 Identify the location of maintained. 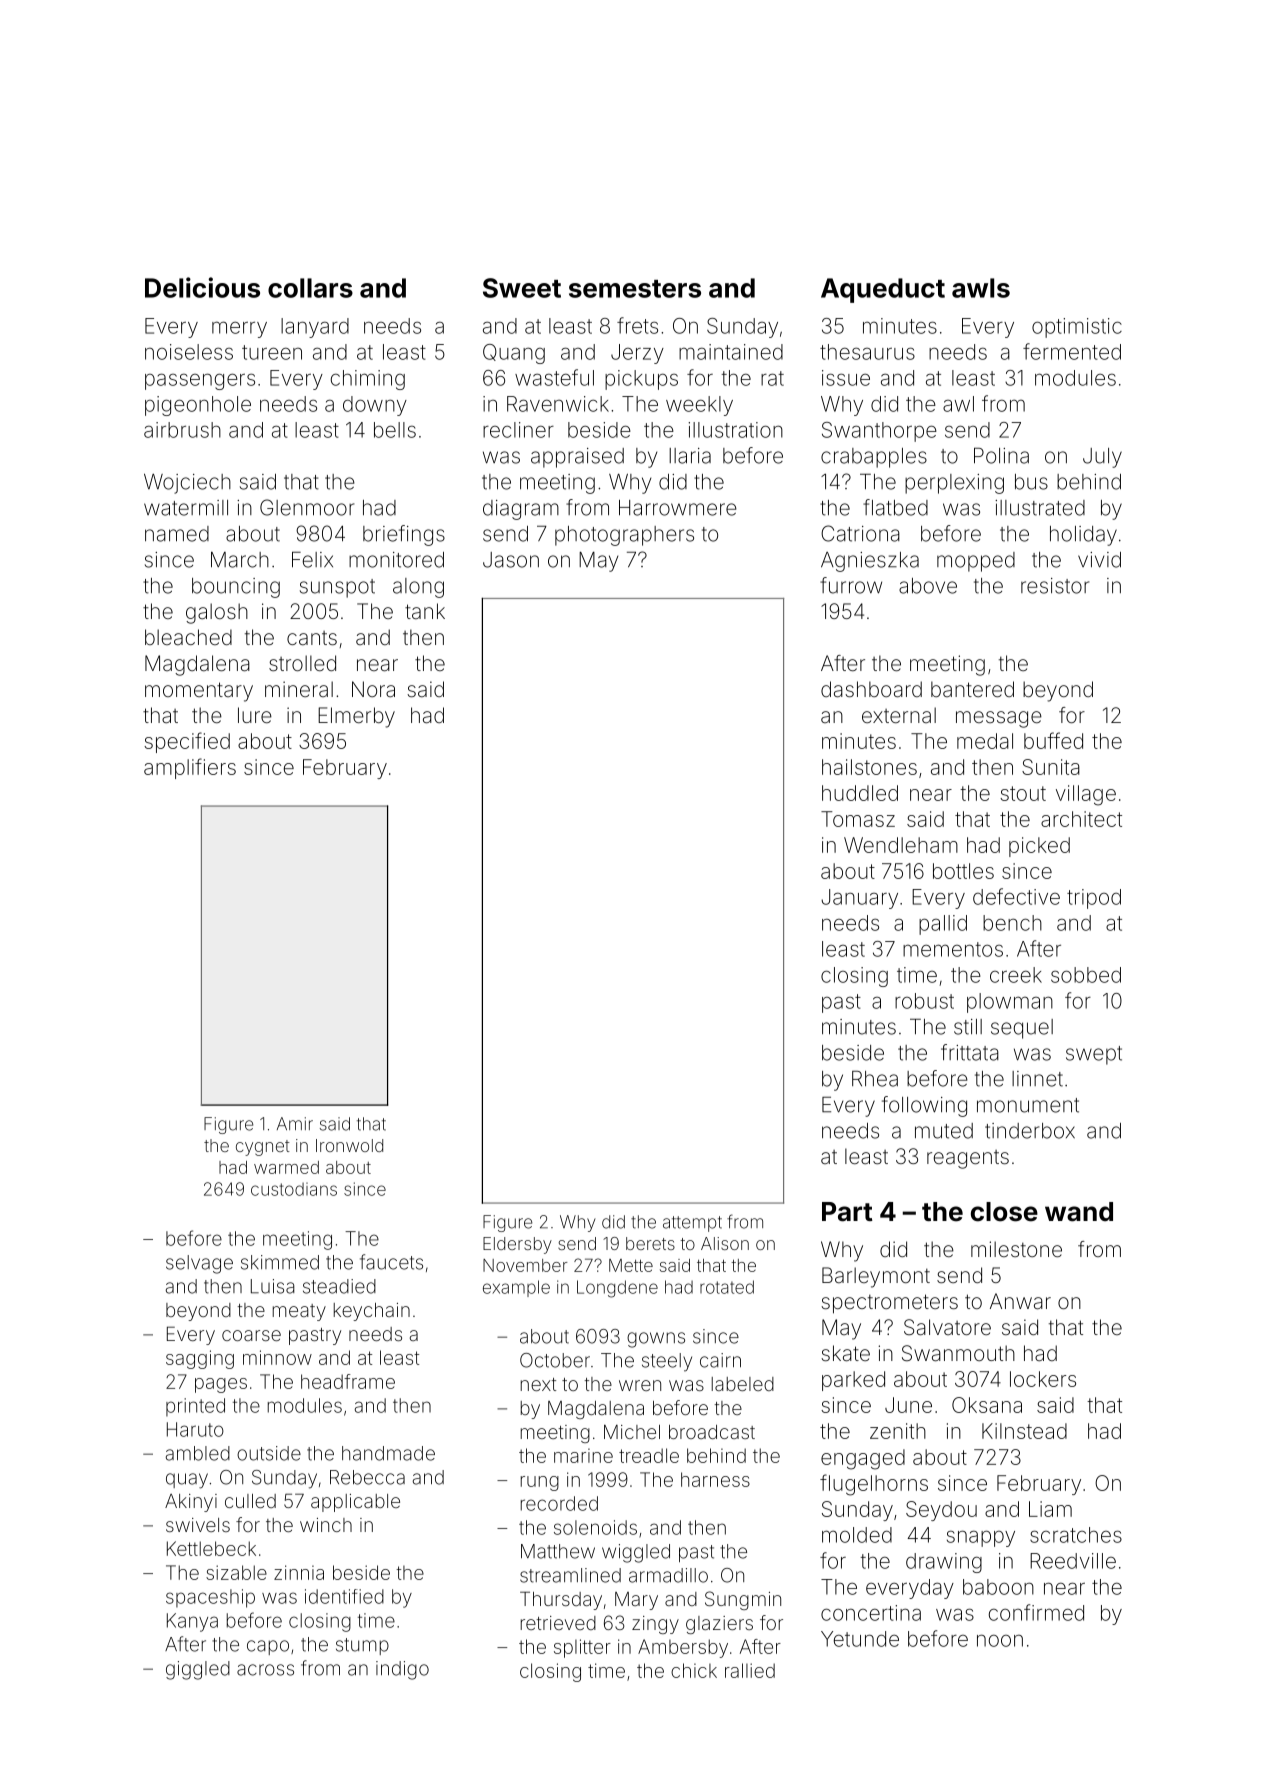
(731, 352).
